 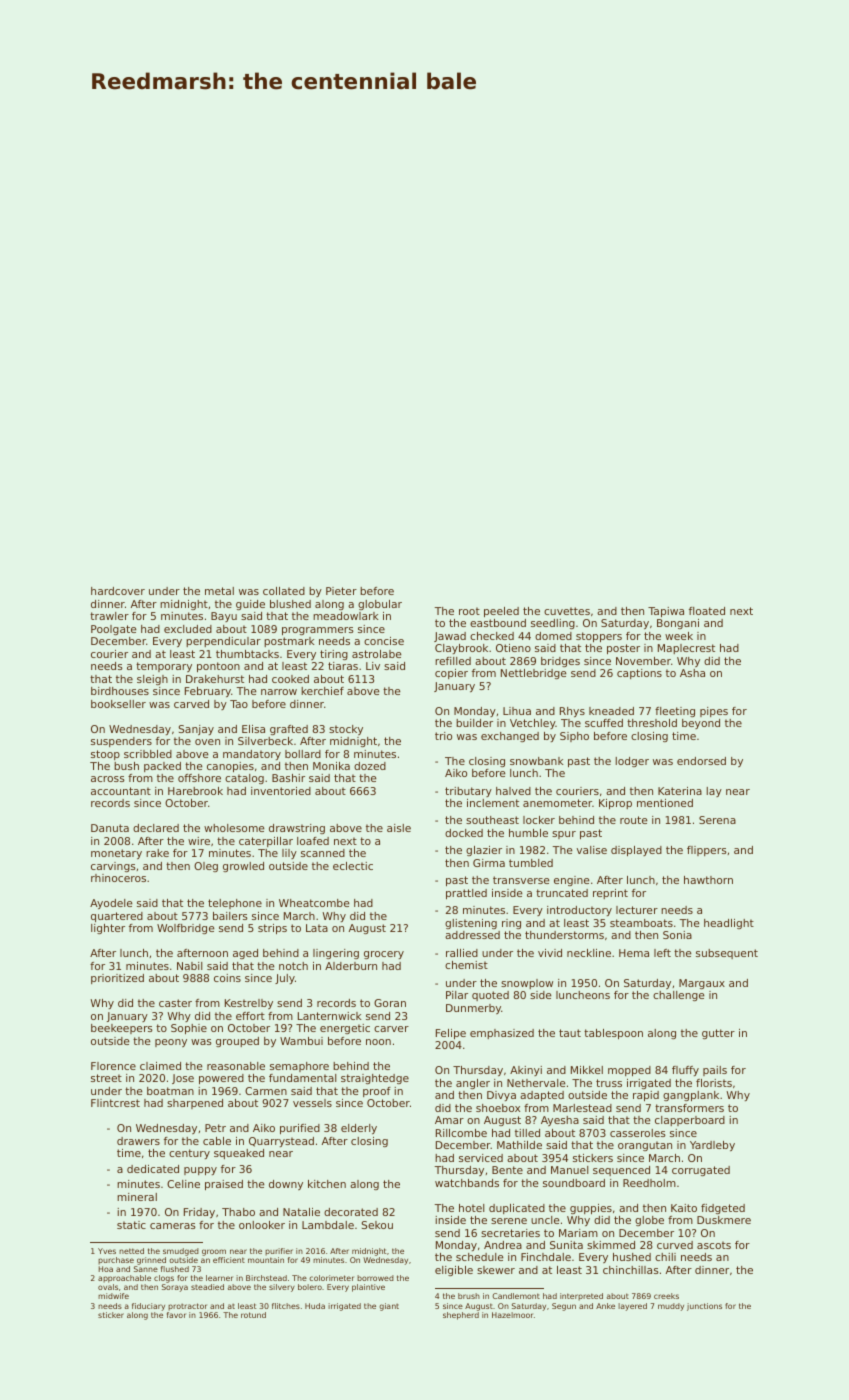 I want to click on Huda, so click(x=315, y=1306).
